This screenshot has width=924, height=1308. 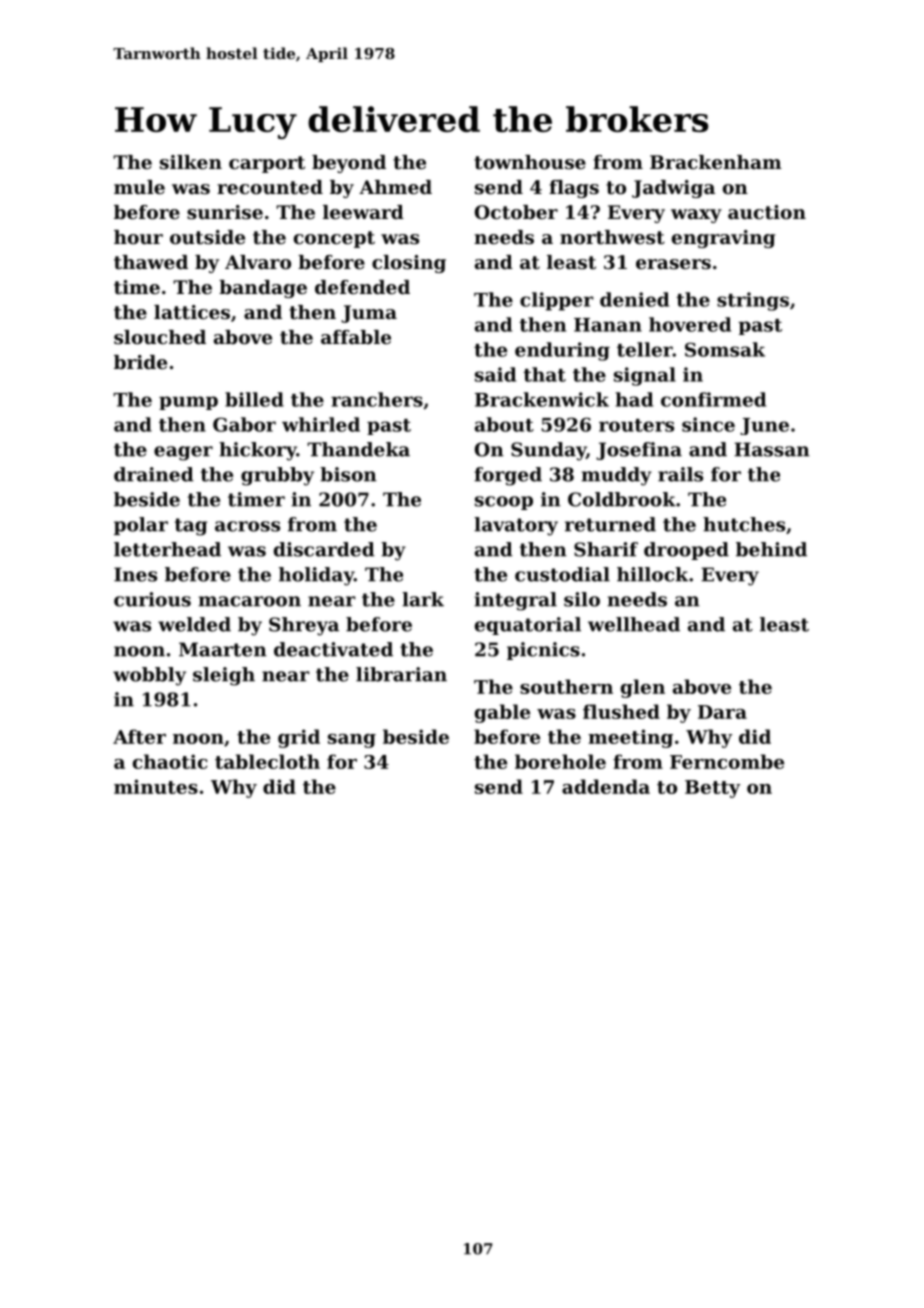 What do you see at coordinates (358, 449) in the screenshot?
I see `Thandeka` at bounding box center [358, 449].
